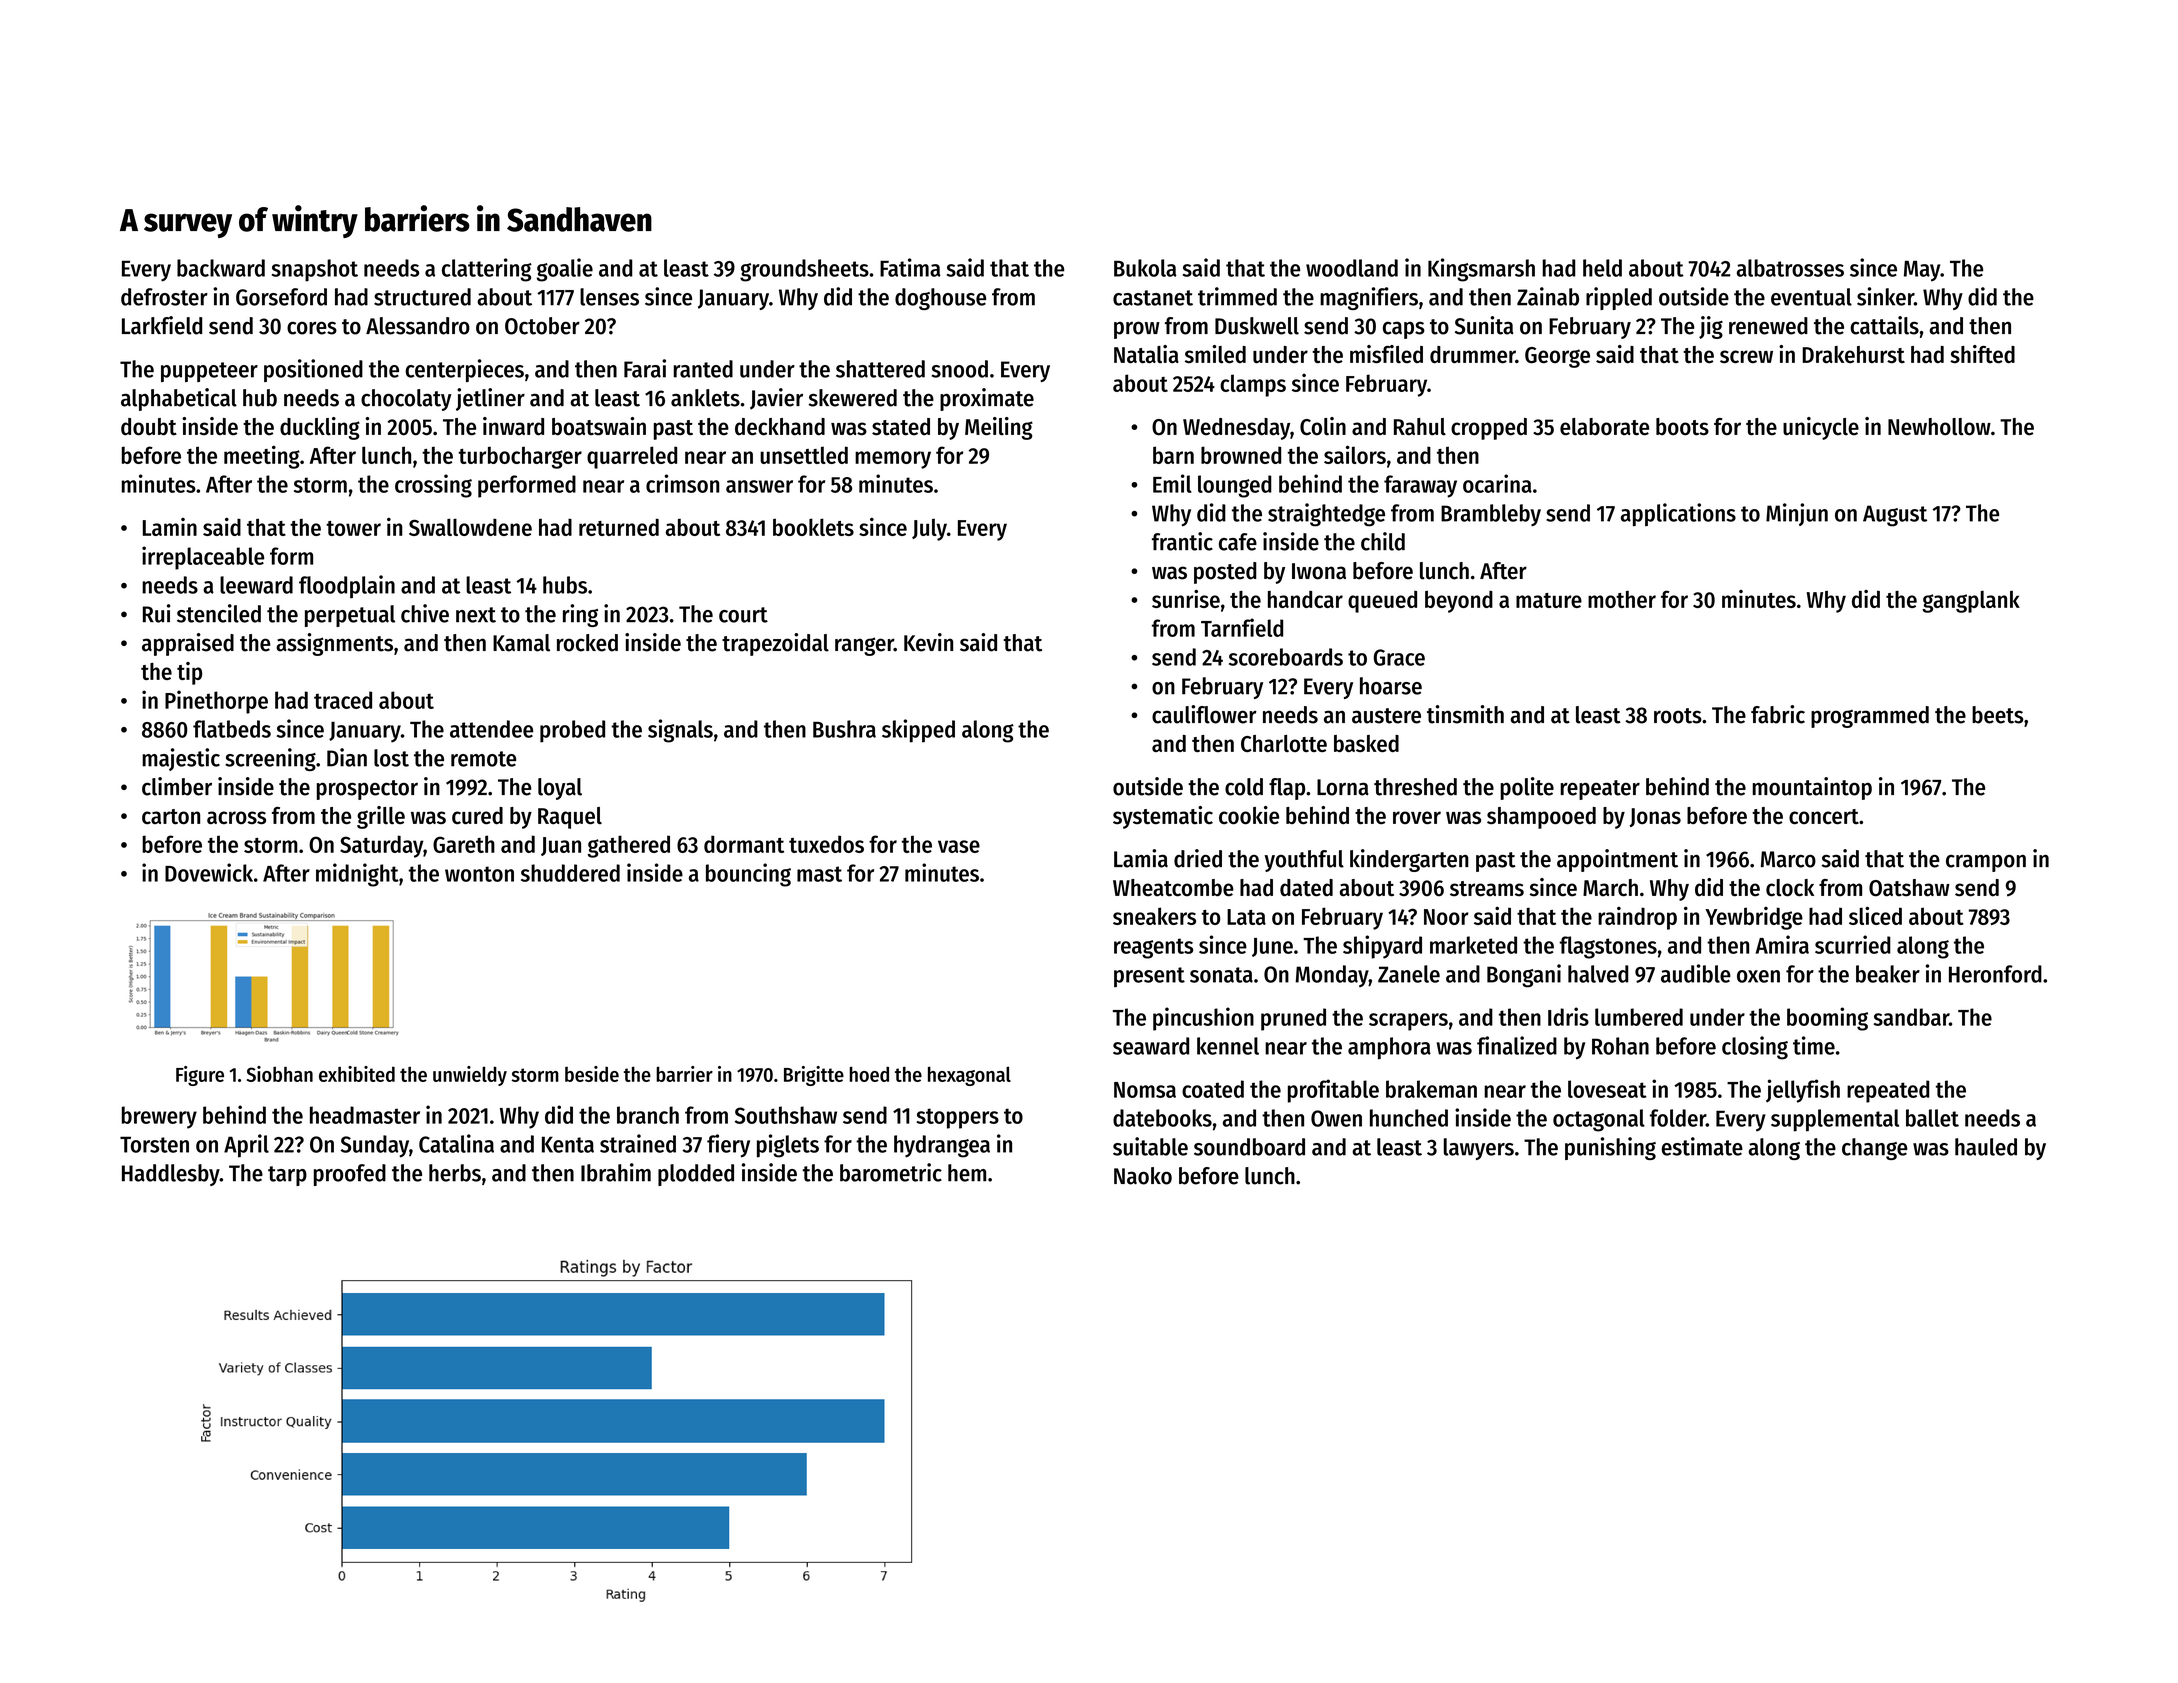  I want to click on sneakers, so click(1154, 916).
